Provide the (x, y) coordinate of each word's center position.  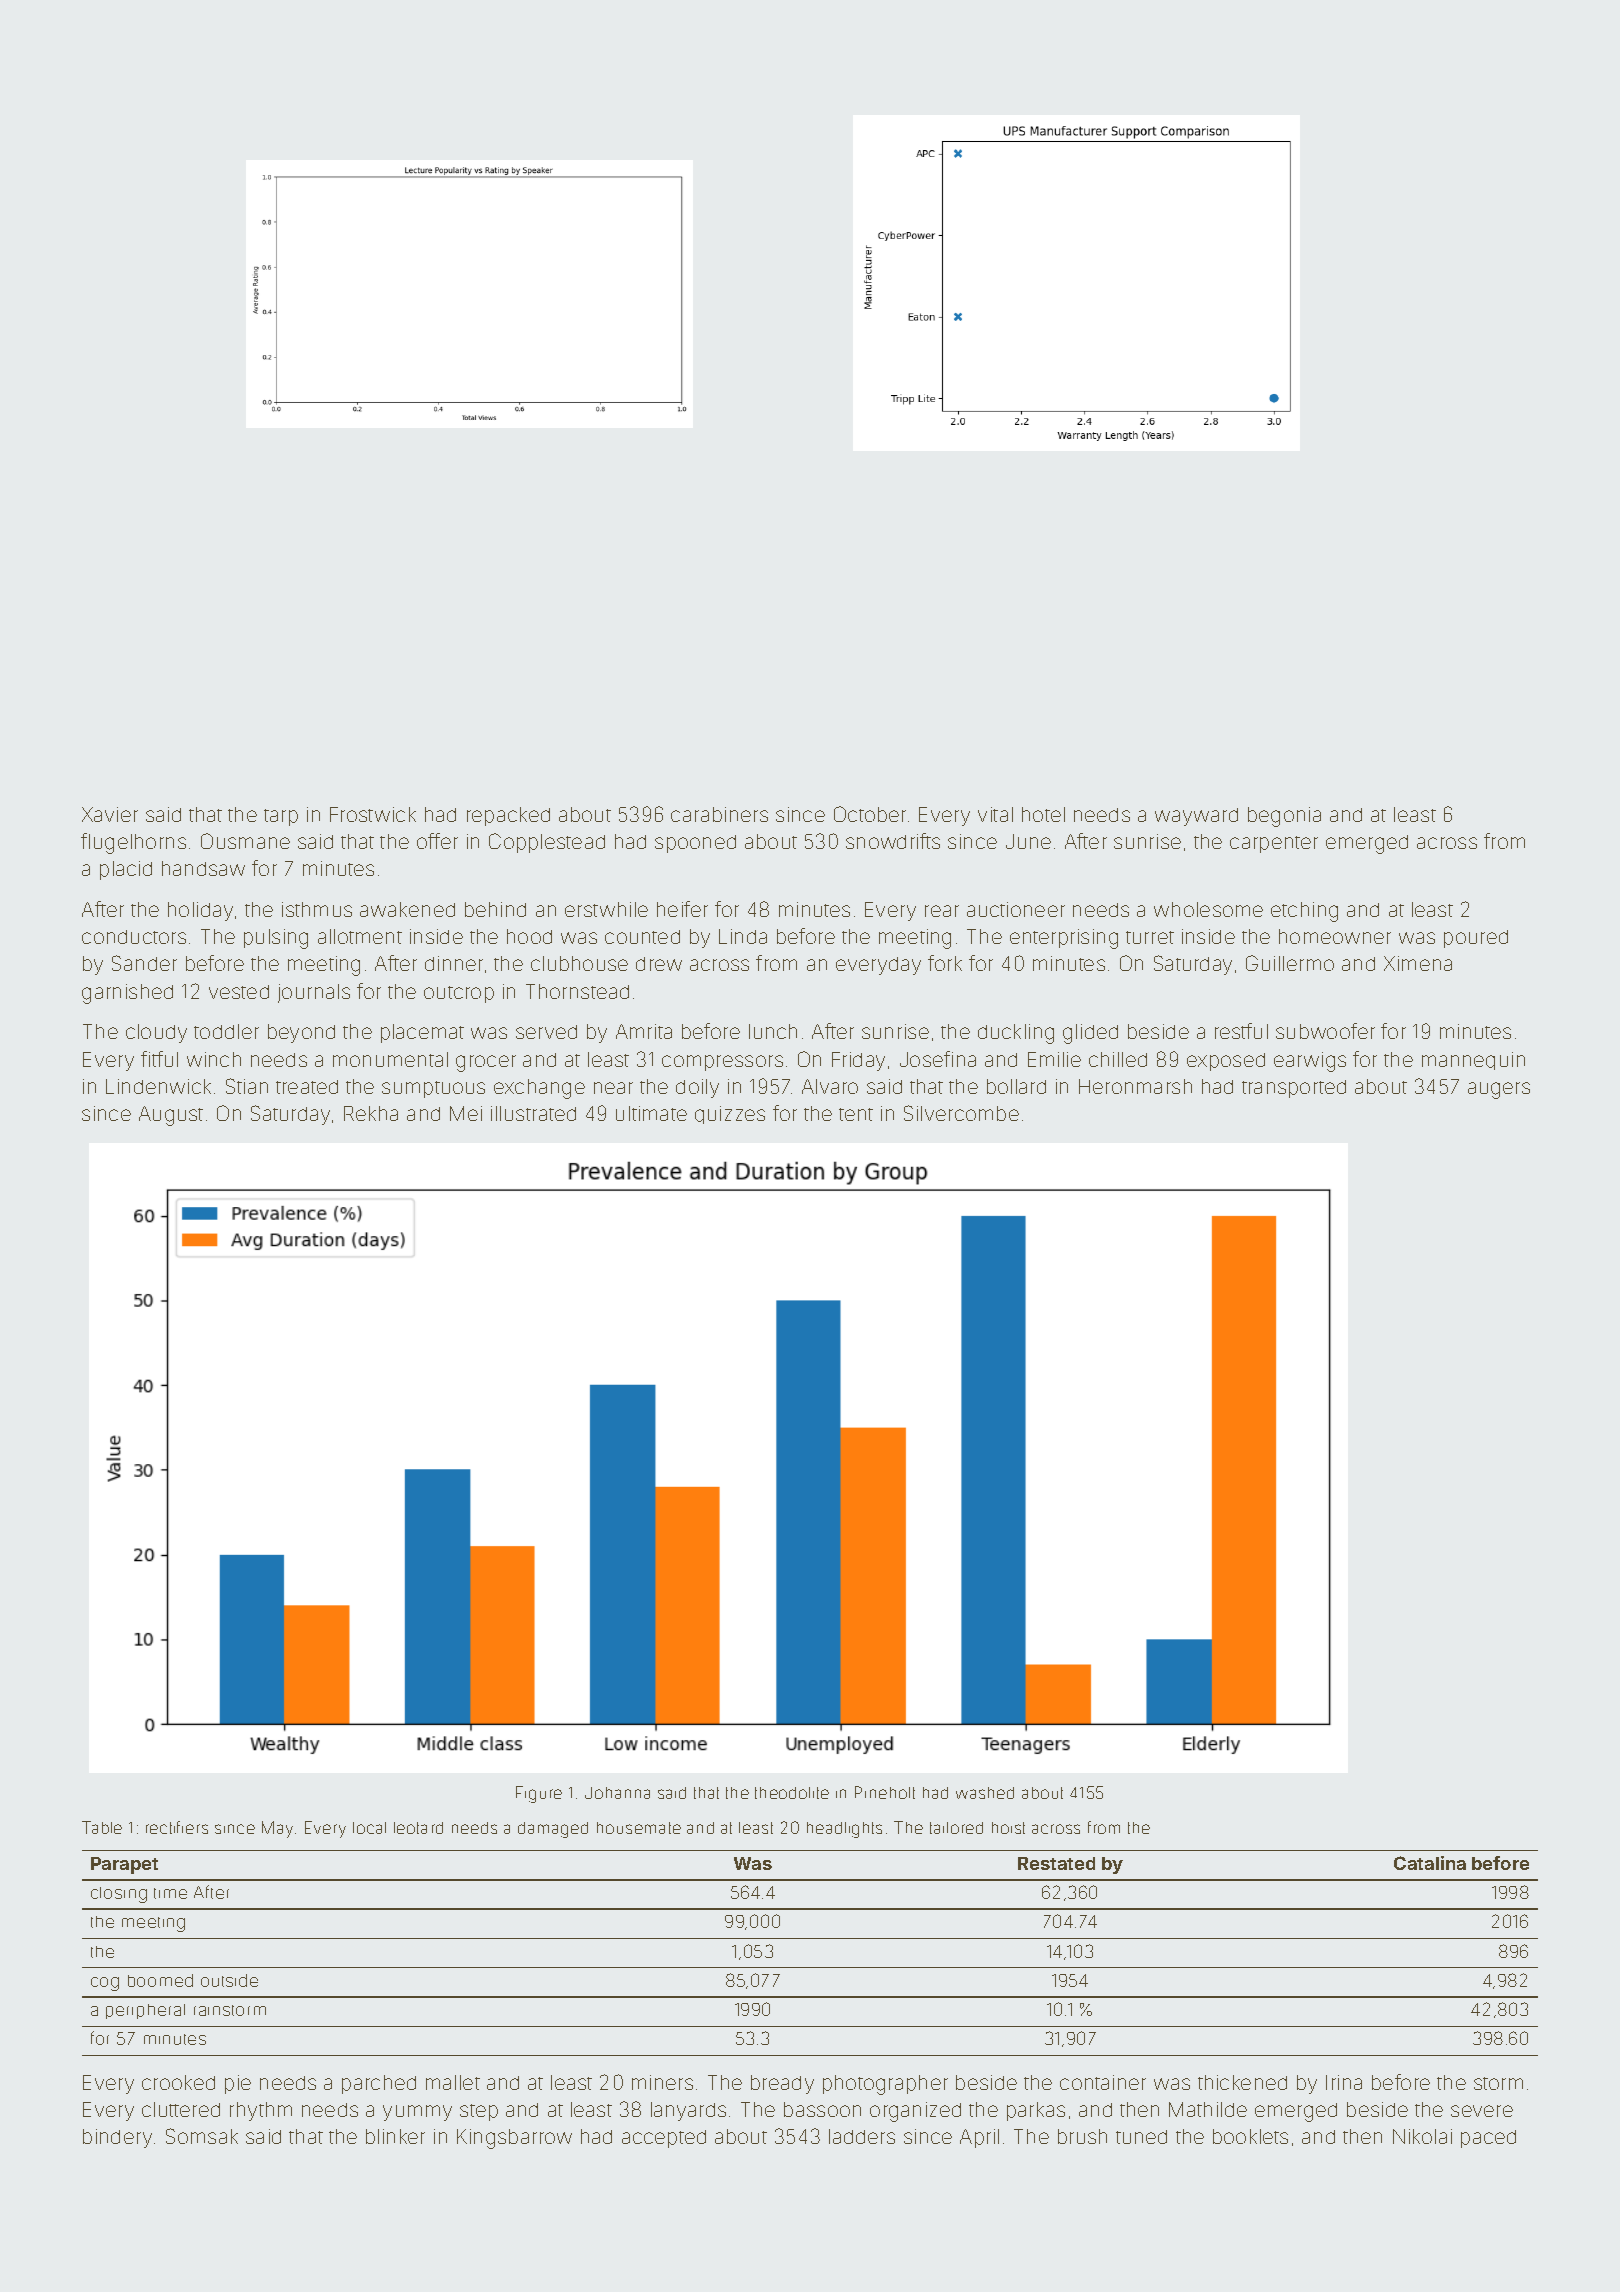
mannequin (1473, 1061)
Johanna (617, 1793)
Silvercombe (961, 1113)
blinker (395, 2136)
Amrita (644, 1031)
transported (1294, 1089)
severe (1482, 2111)
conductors (134, 937)
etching (1304, 912)
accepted (664, 2139)
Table (102, 1827)
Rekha (371, 1113)
